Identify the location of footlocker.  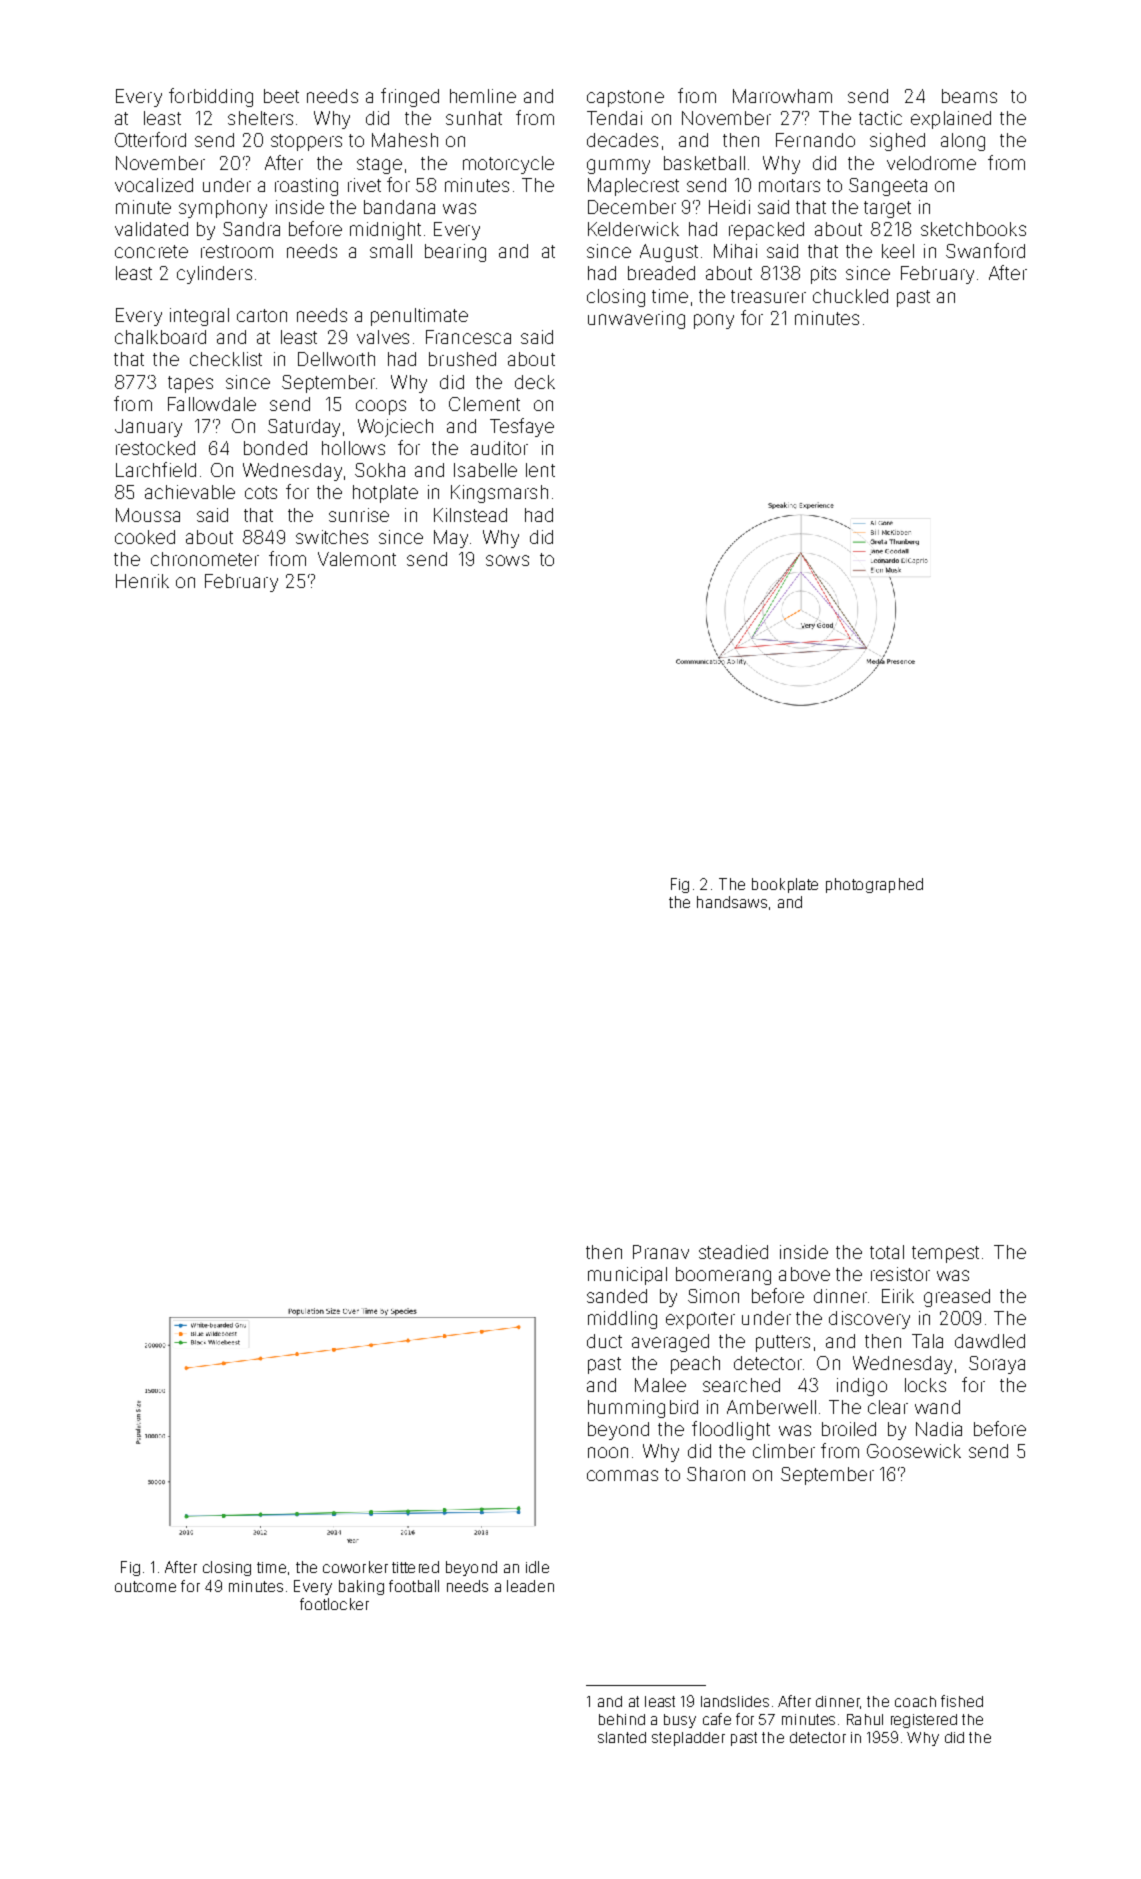
(334, 1604).
